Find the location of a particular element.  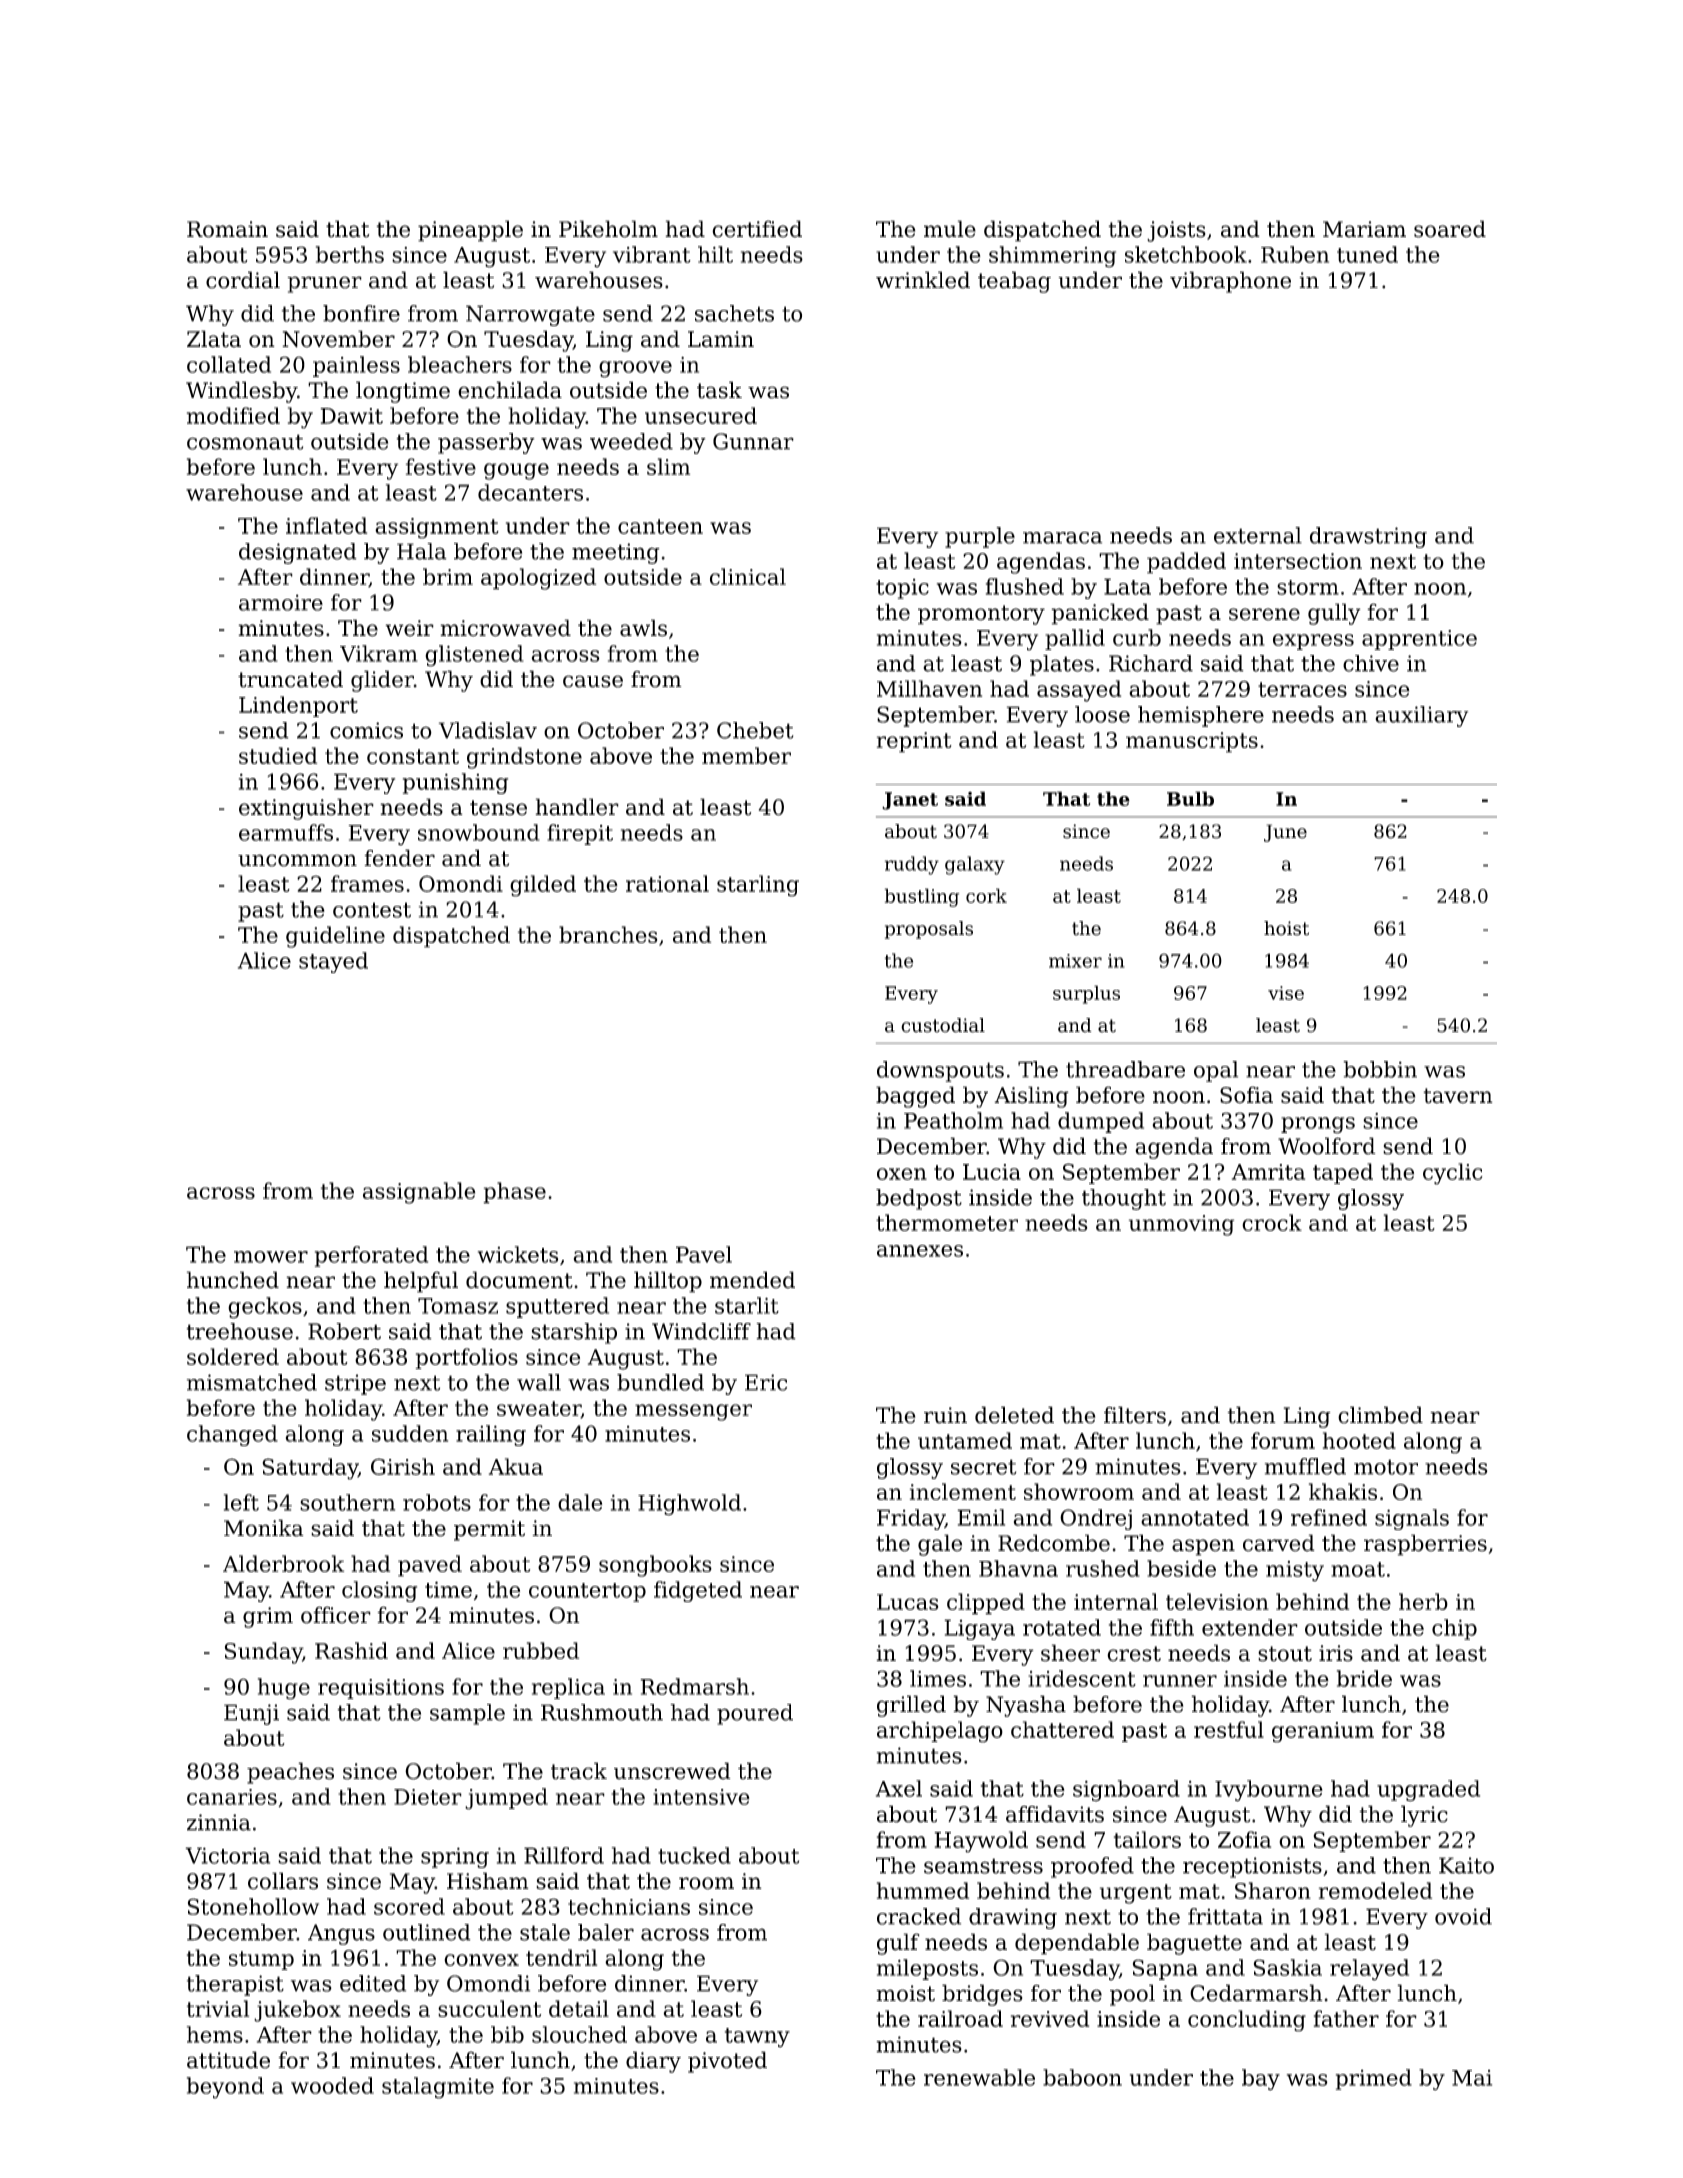

soared is located at coordinates (1450, 229).
